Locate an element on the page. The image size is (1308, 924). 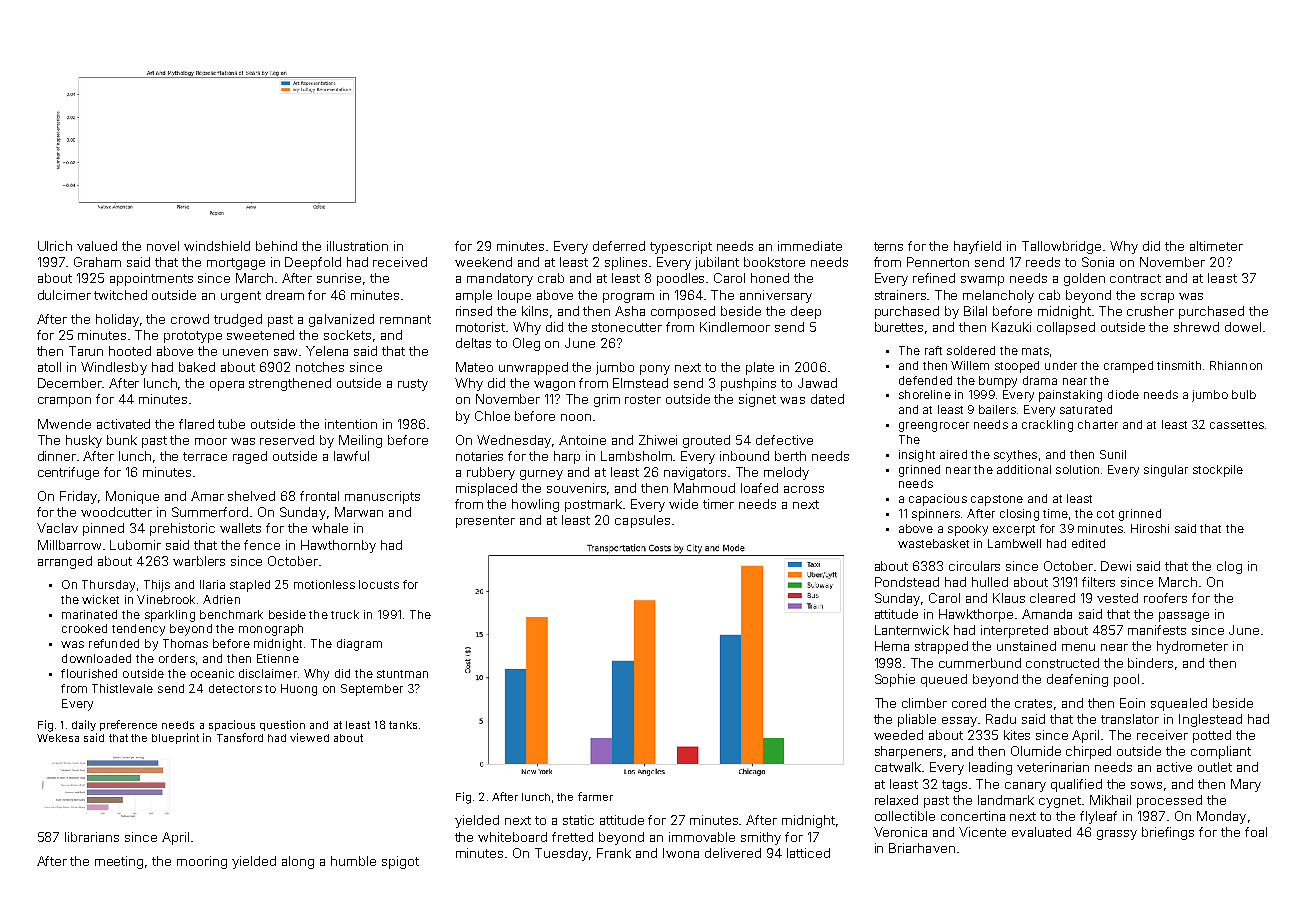
Mary is located at coordinates (1246, 785).
